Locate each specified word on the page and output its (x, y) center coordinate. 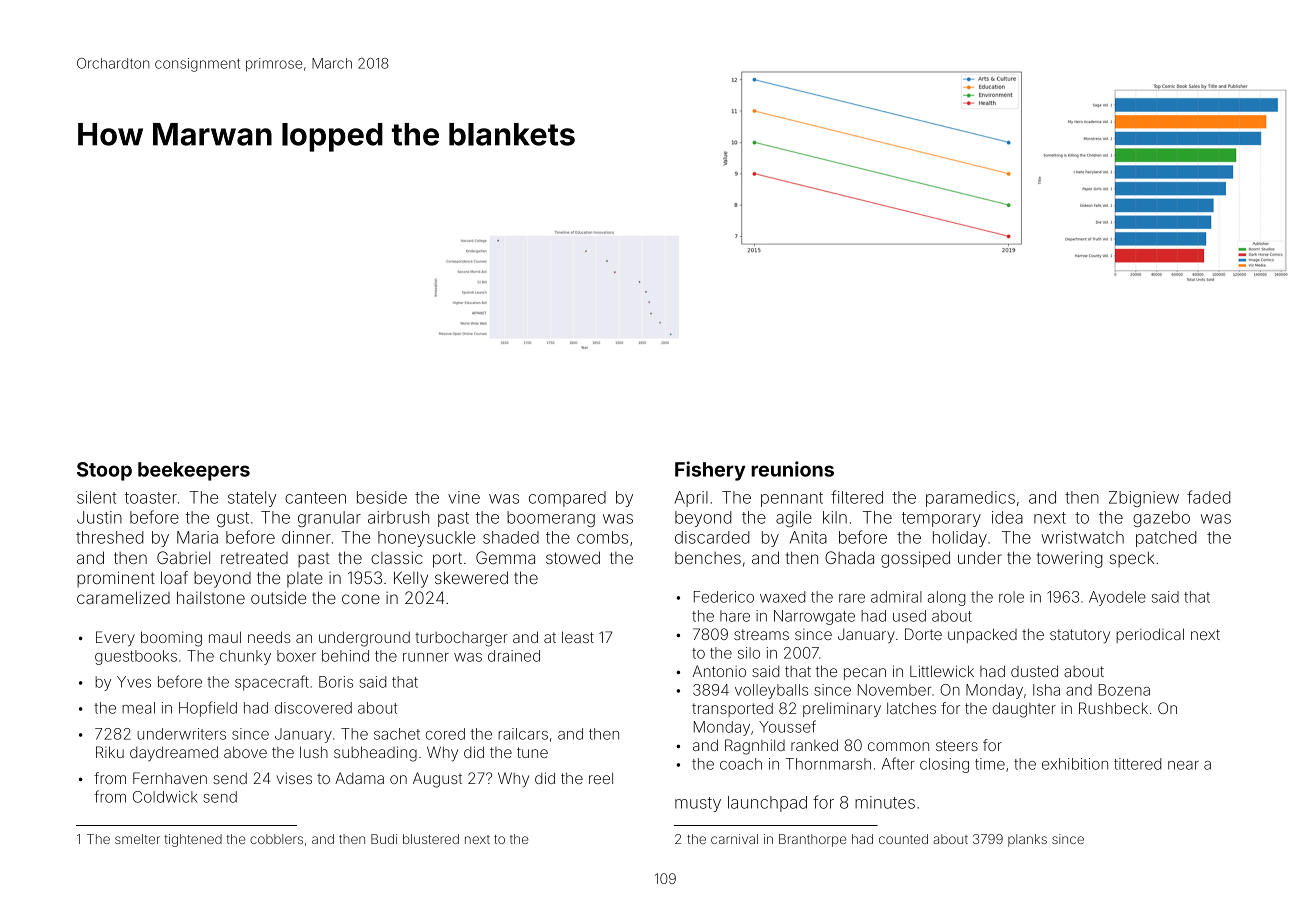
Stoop (104, 471)
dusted (1034, 671)
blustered (431, 839)
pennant (792, 499)
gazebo (1161, 519)
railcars (523, 734)
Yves (134, 682)
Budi (384, 839)
